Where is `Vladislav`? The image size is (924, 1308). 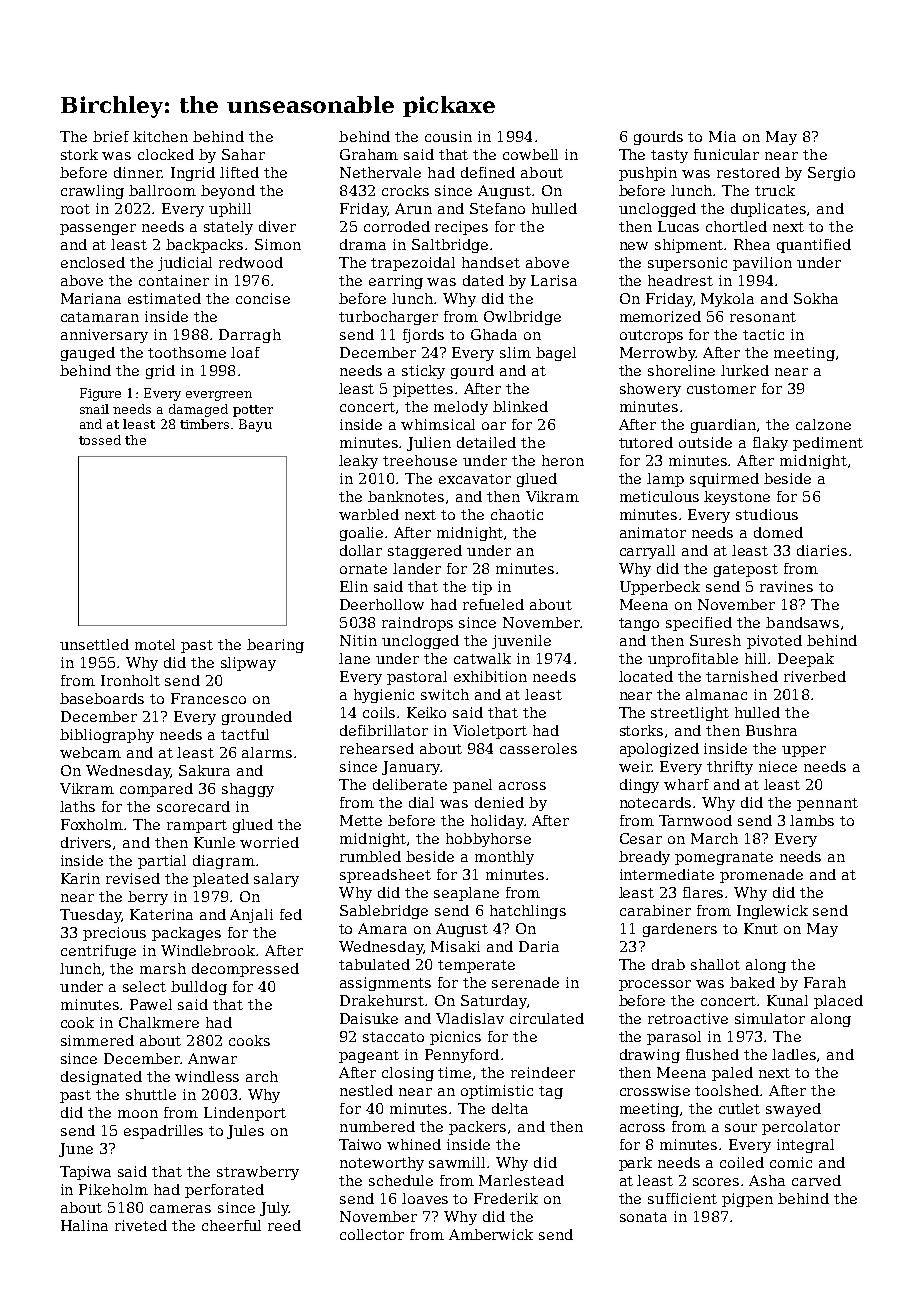
Vladislav is located at coordinates (470, 1018).
